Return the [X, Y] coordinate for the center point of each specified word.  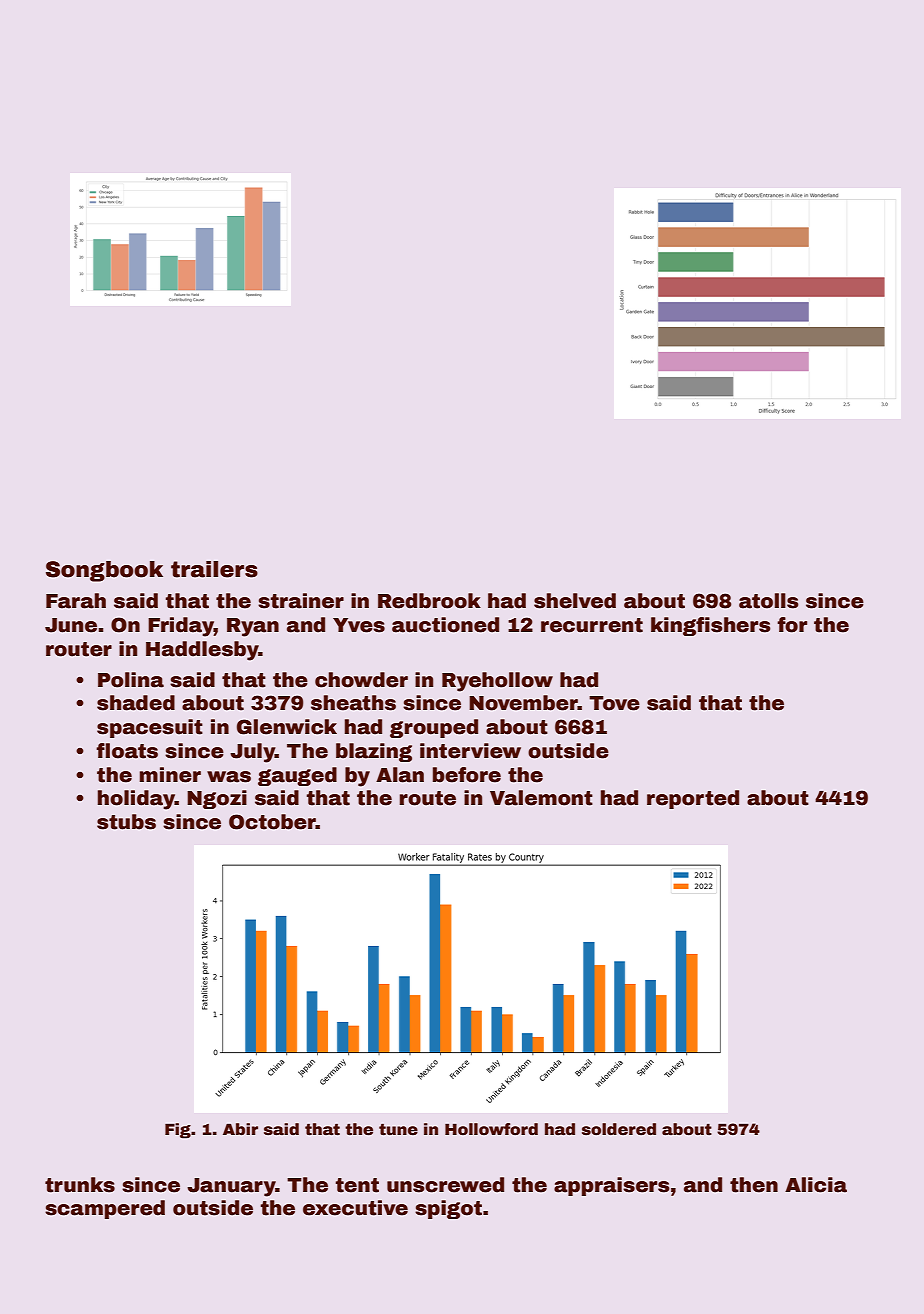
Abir [240, 1129]
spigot [448, 1209]
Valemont [541, 798]
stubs [126, 822]
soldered [619, 1129]
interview [470, 751]
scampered [105, 1209]
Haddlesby [202, 651]
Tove [614, 703]
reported [693, 799]
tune [398, 1129]
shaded [136, 703]
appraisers [611, 1186]
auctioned [445, 625]
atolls [768, 601]
